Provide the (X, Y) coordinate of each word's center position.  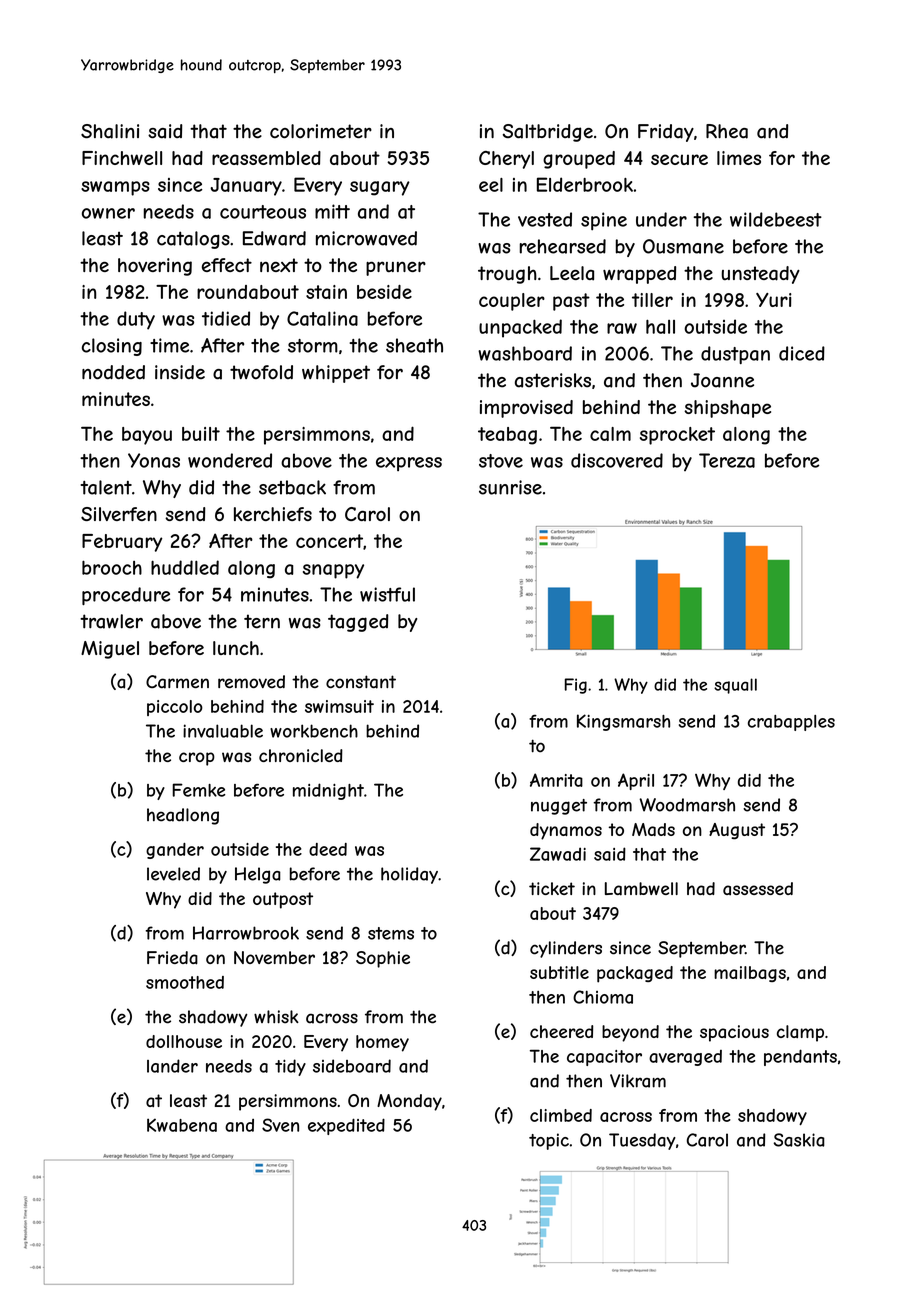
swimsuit (339, 706)
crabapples (791, 723)
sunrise (510, 487)
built (201, 434)
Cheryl (506, 160)
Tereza (727, 460)
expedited (346, 1126)
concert (329, 541)
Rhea (727, 131)
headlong (183, 816)
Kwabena (182, 1125)
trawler (111, 621)
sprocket (677, 436)
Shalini (110, 131)
